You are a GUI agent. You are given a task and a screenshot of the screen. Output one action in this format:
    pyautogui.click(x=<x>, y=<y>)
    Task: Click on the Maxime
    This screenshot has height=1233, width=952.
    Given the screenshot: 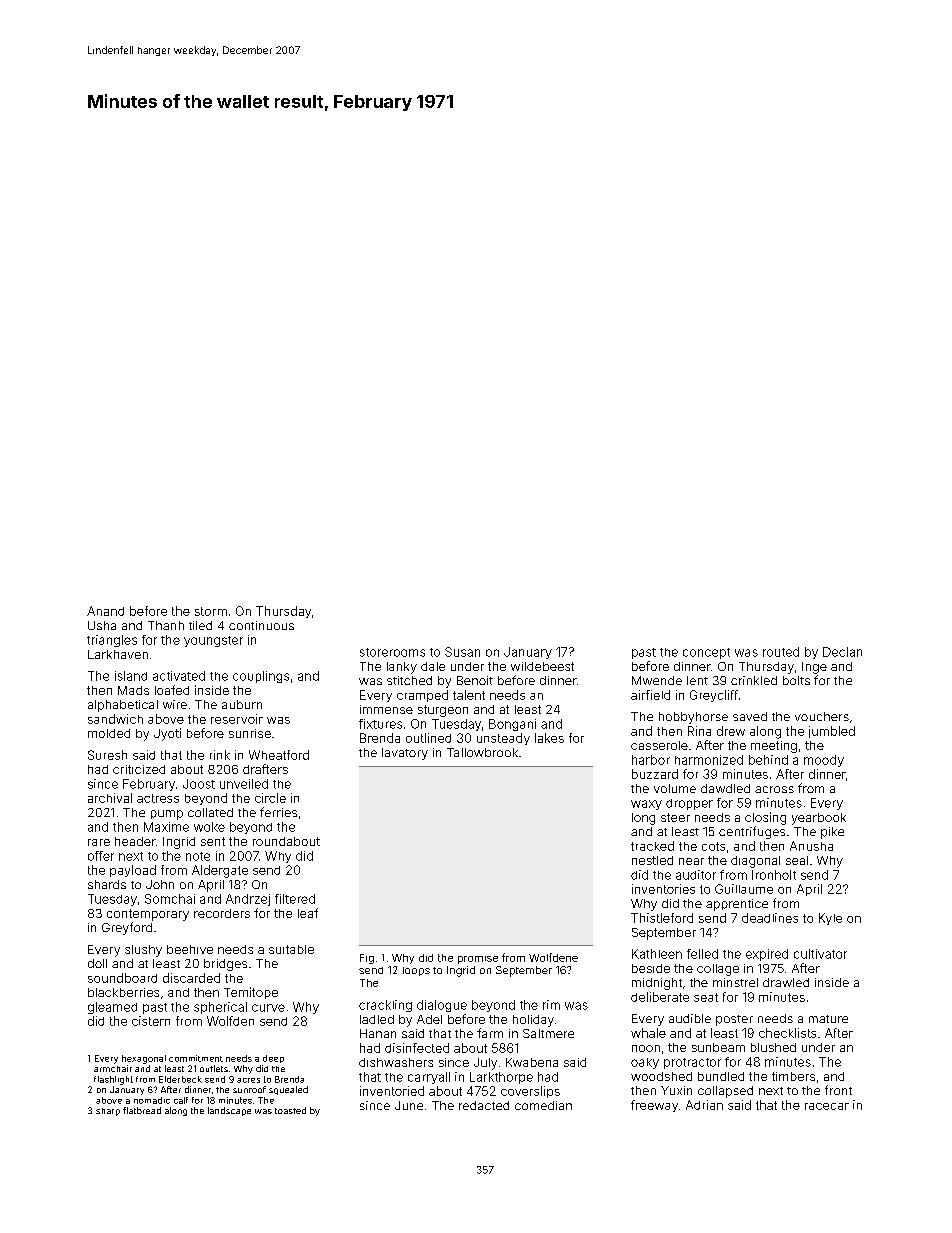 What is the action you would take?
    pyautogui.click(x=166, y=827)
